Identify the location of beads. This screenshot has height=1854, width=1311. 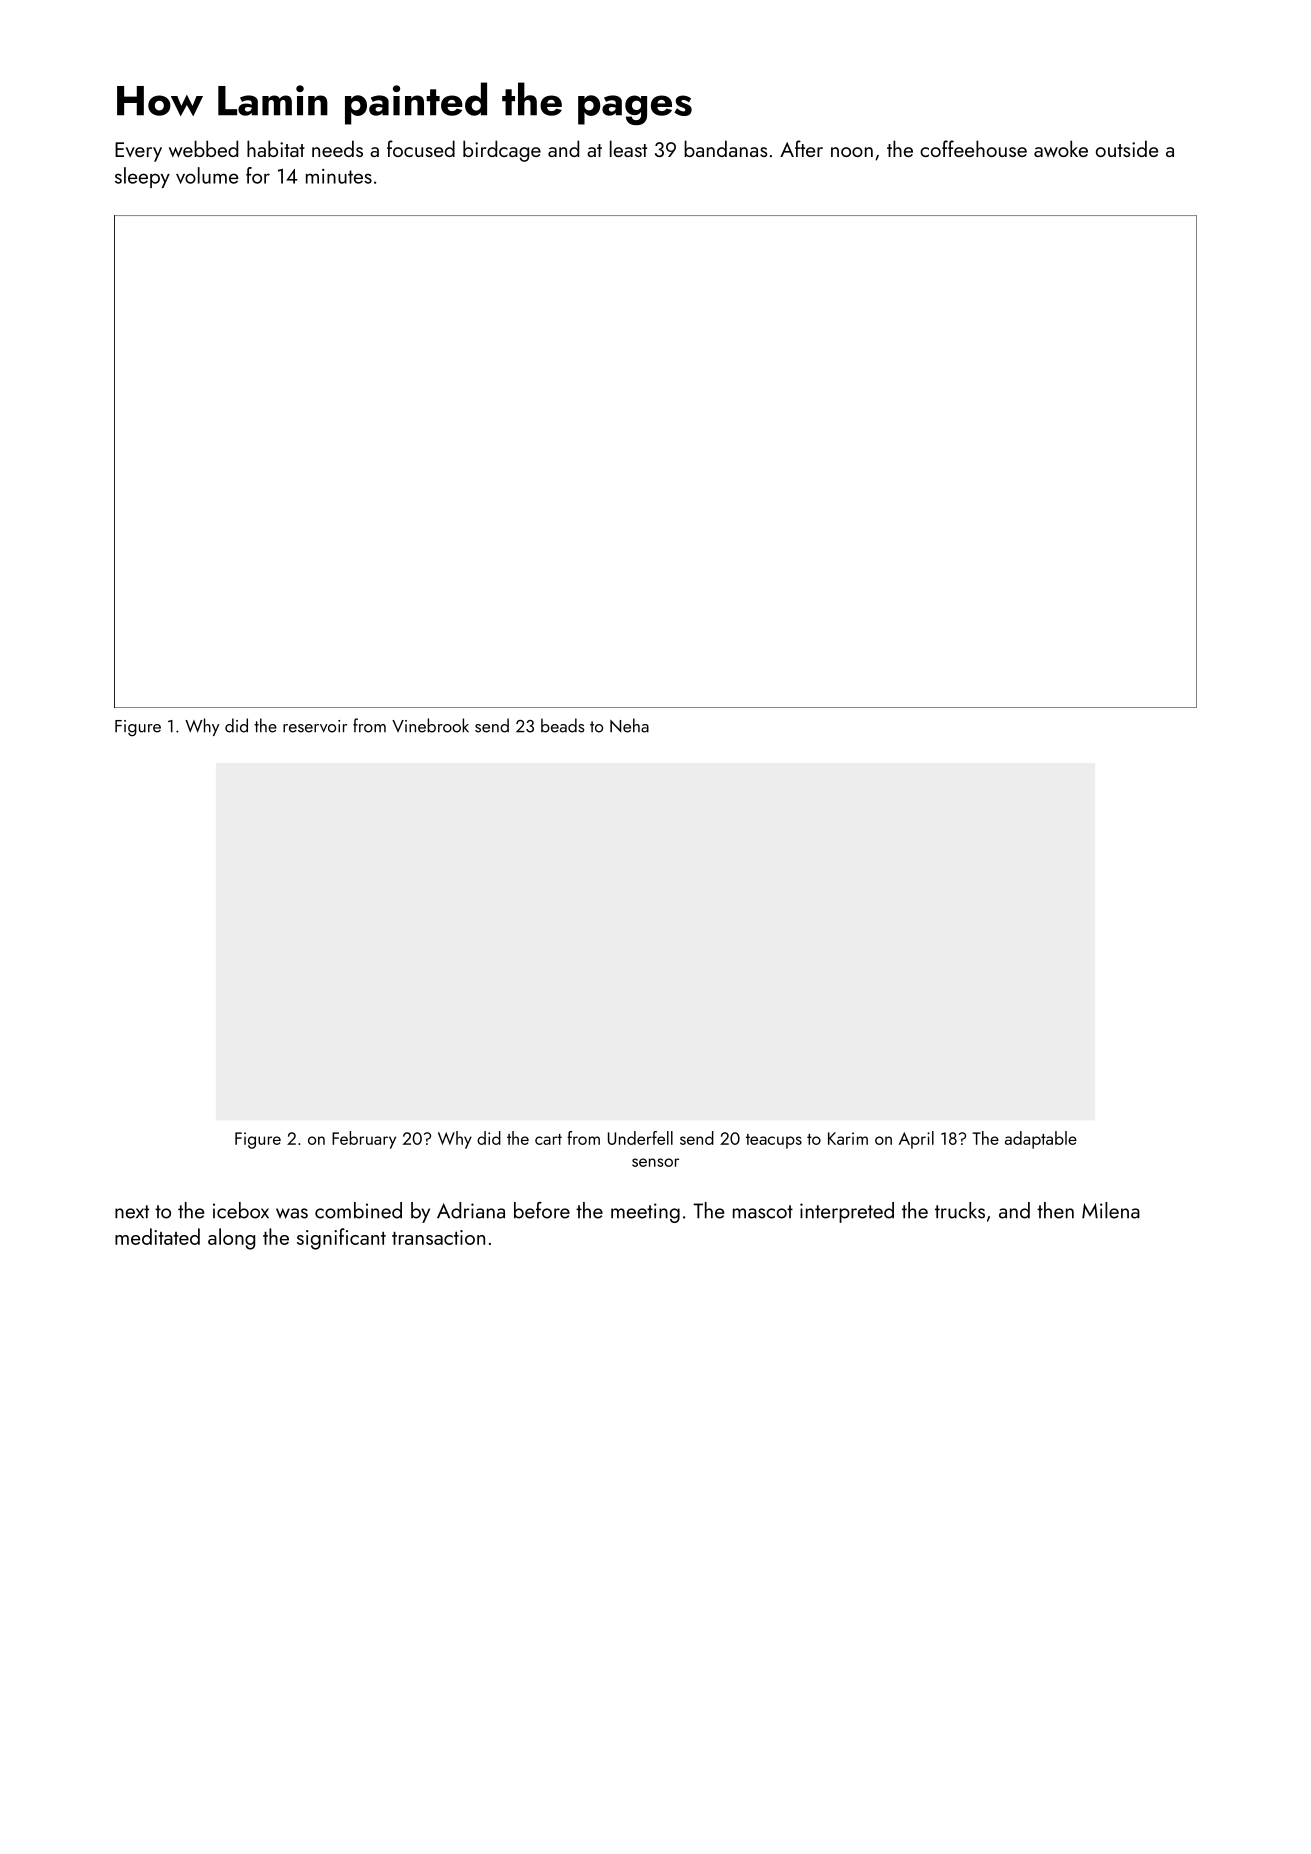
(562, 725).
